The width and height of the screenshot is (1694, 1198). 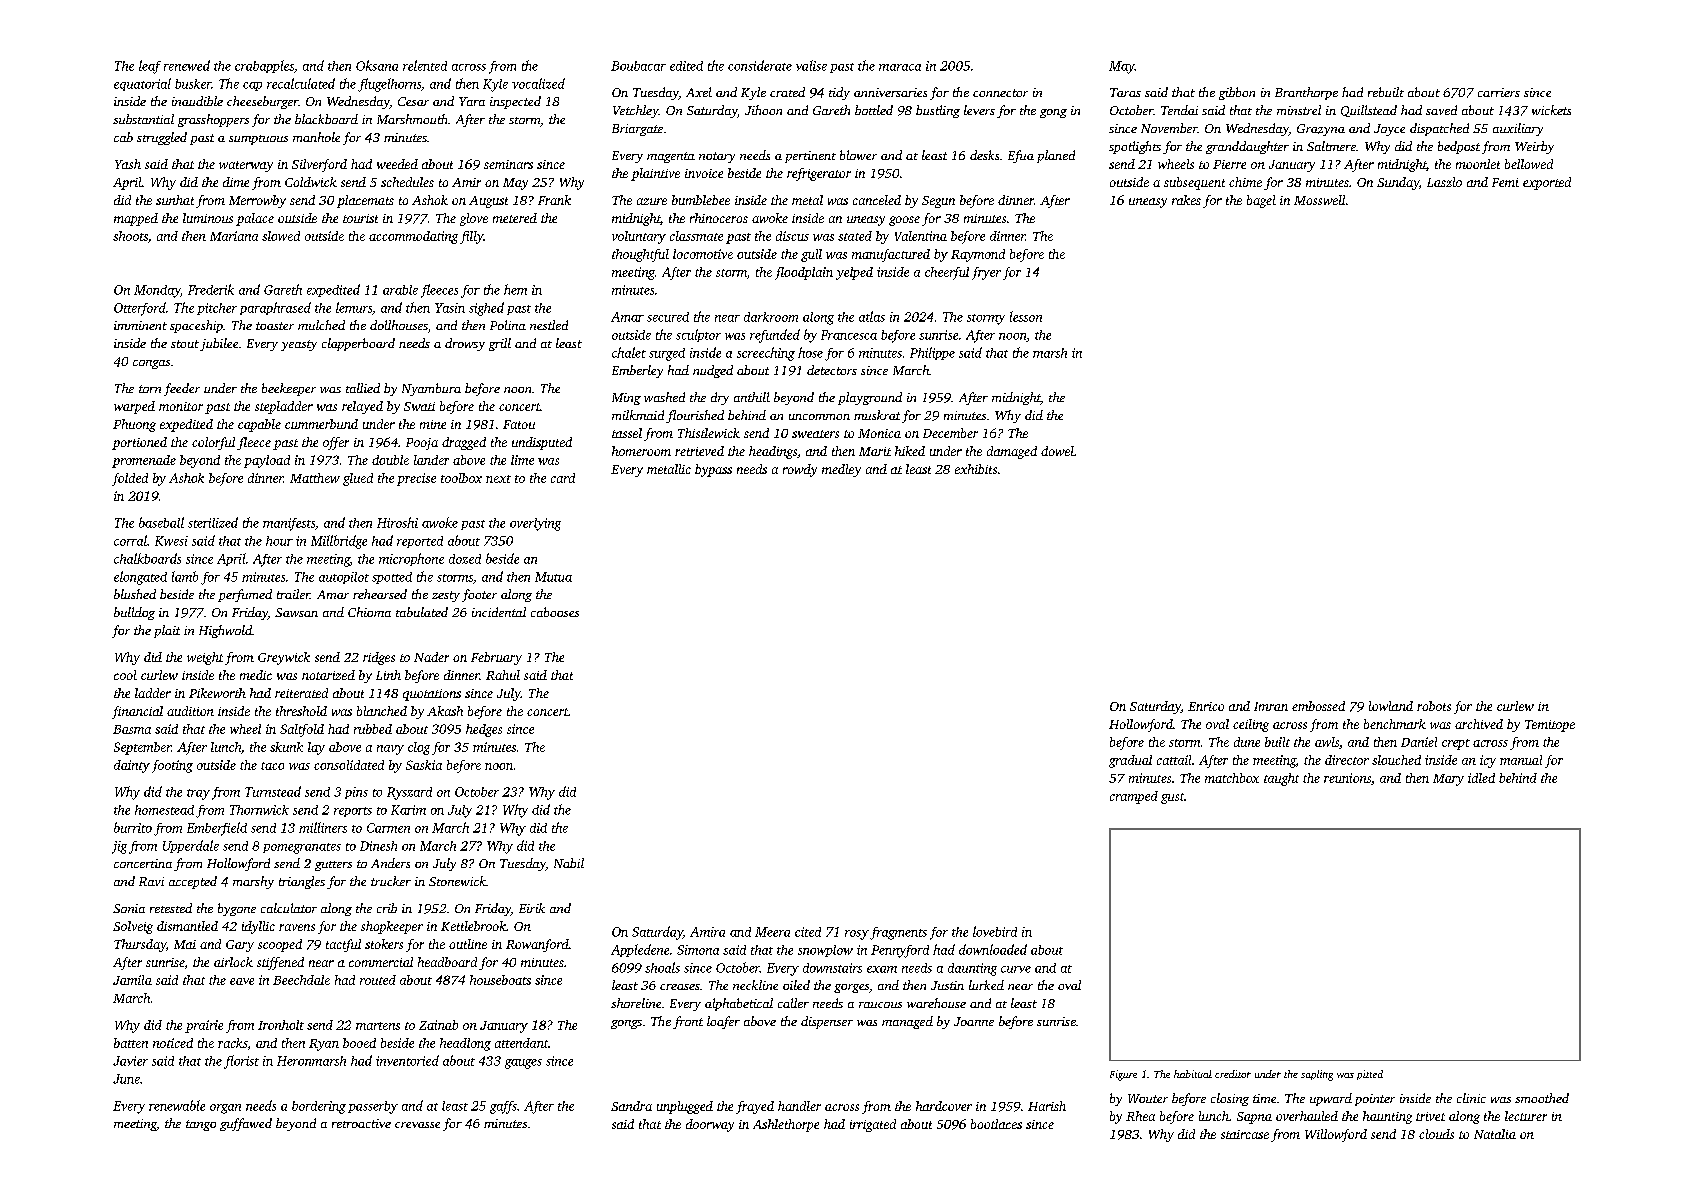 I want to click on Axel, so click(x=699, y=92).
